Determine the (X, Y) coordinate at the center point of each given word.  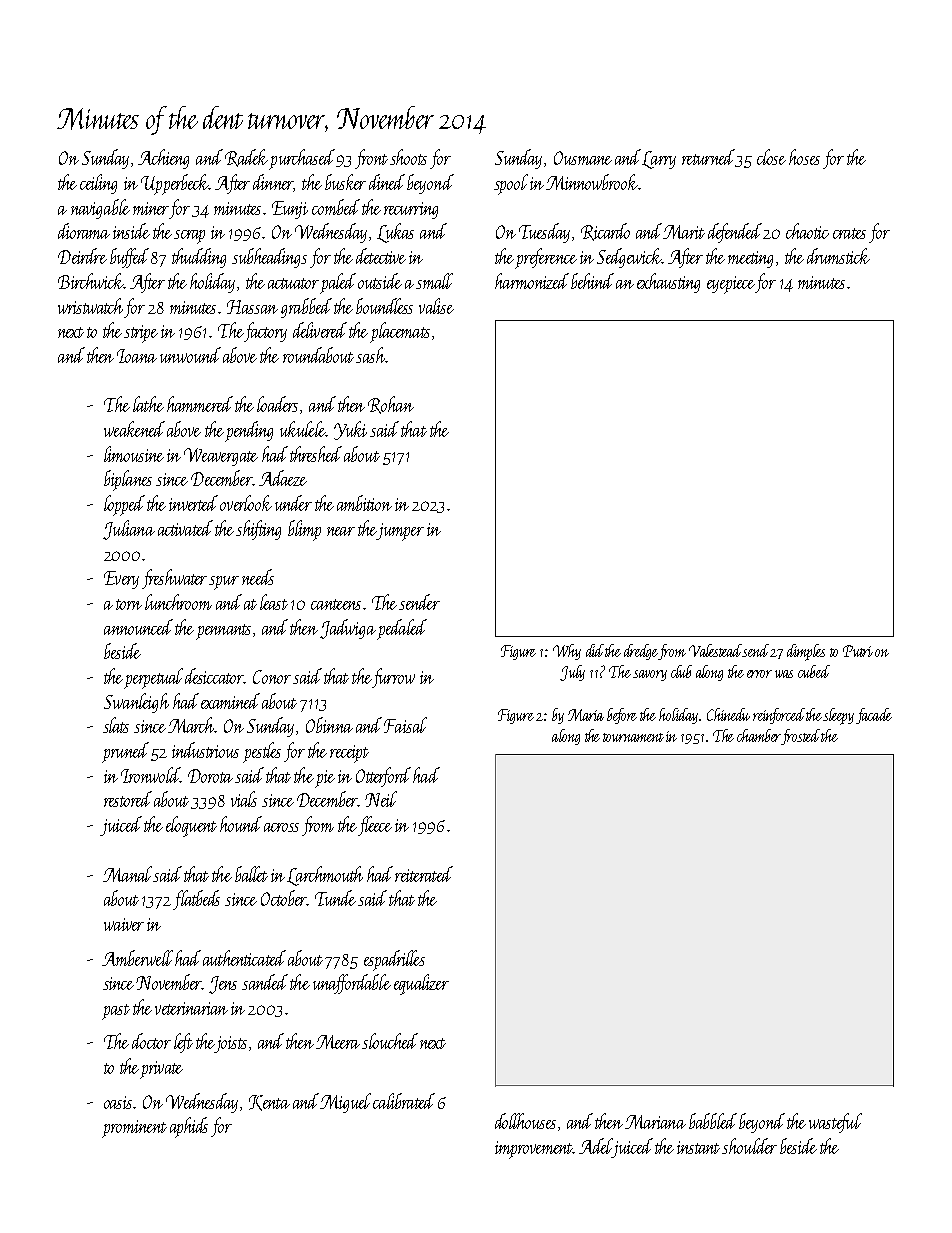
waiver (124, 924)
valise (436, 306)
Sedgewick (629, 258)
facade (874, 716)
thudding (199, 258)
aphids (189, 1127)
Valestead (716, 650)
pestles (262, 752)
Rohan (391, 405)
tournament (633, 737)
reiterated (424, 874)
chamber (759, 737)
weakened (134, 429)
